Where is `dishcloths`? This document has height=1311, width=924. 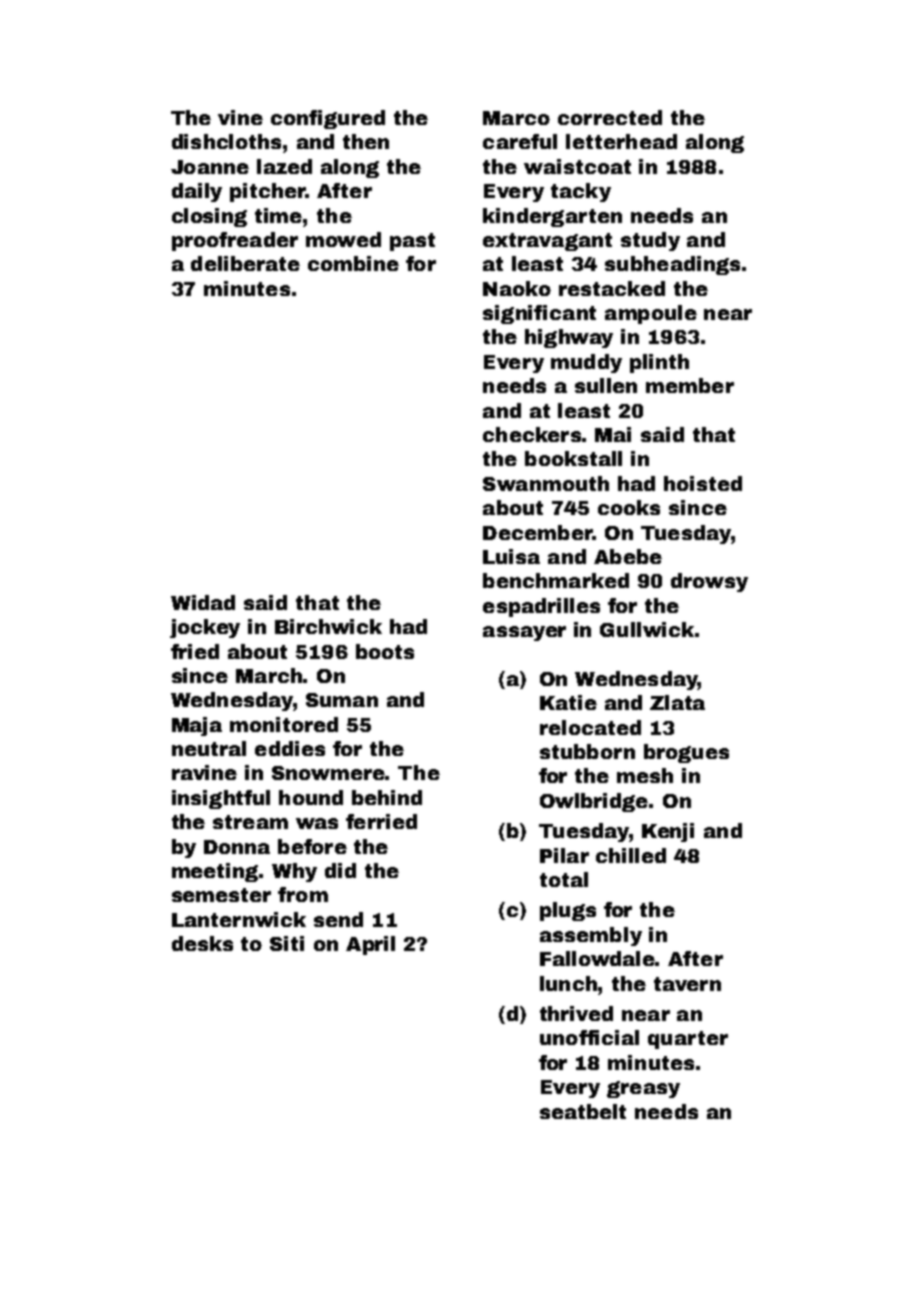
dishcloths is located at coordinates (226, 141).
